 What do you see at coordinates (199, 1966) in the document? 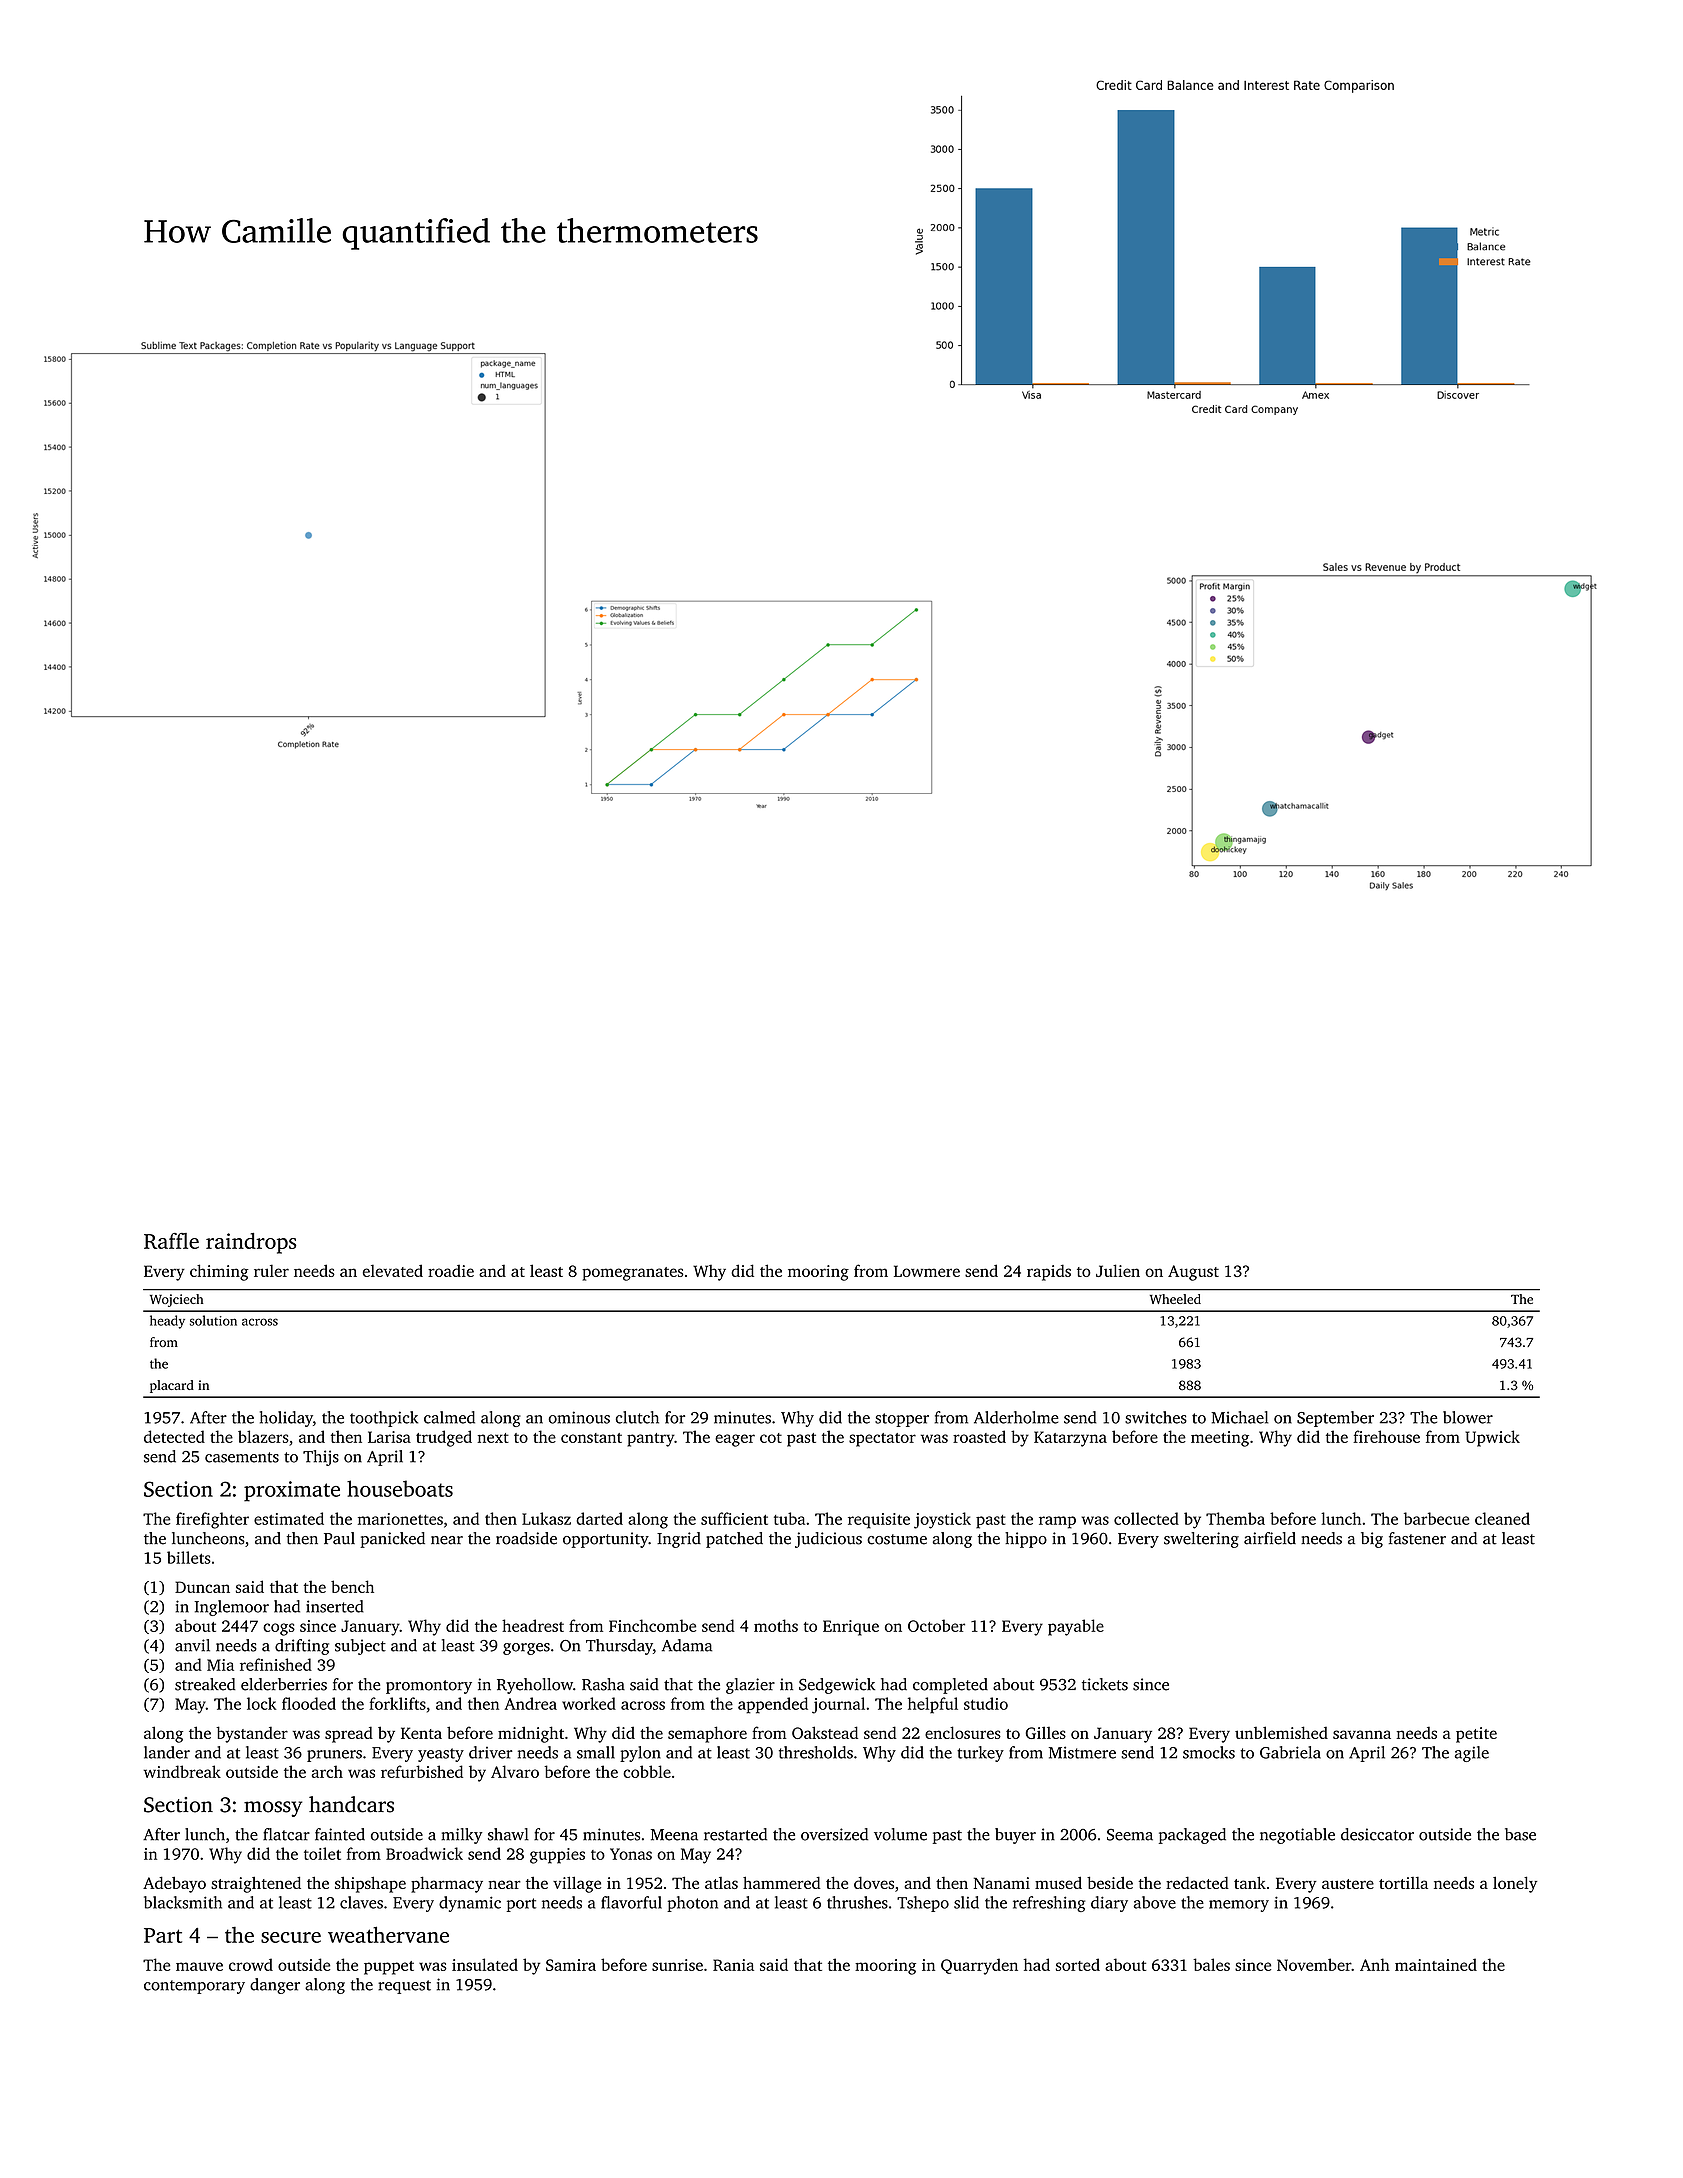
I see `mauve` at bounding box center [199, 1966].
